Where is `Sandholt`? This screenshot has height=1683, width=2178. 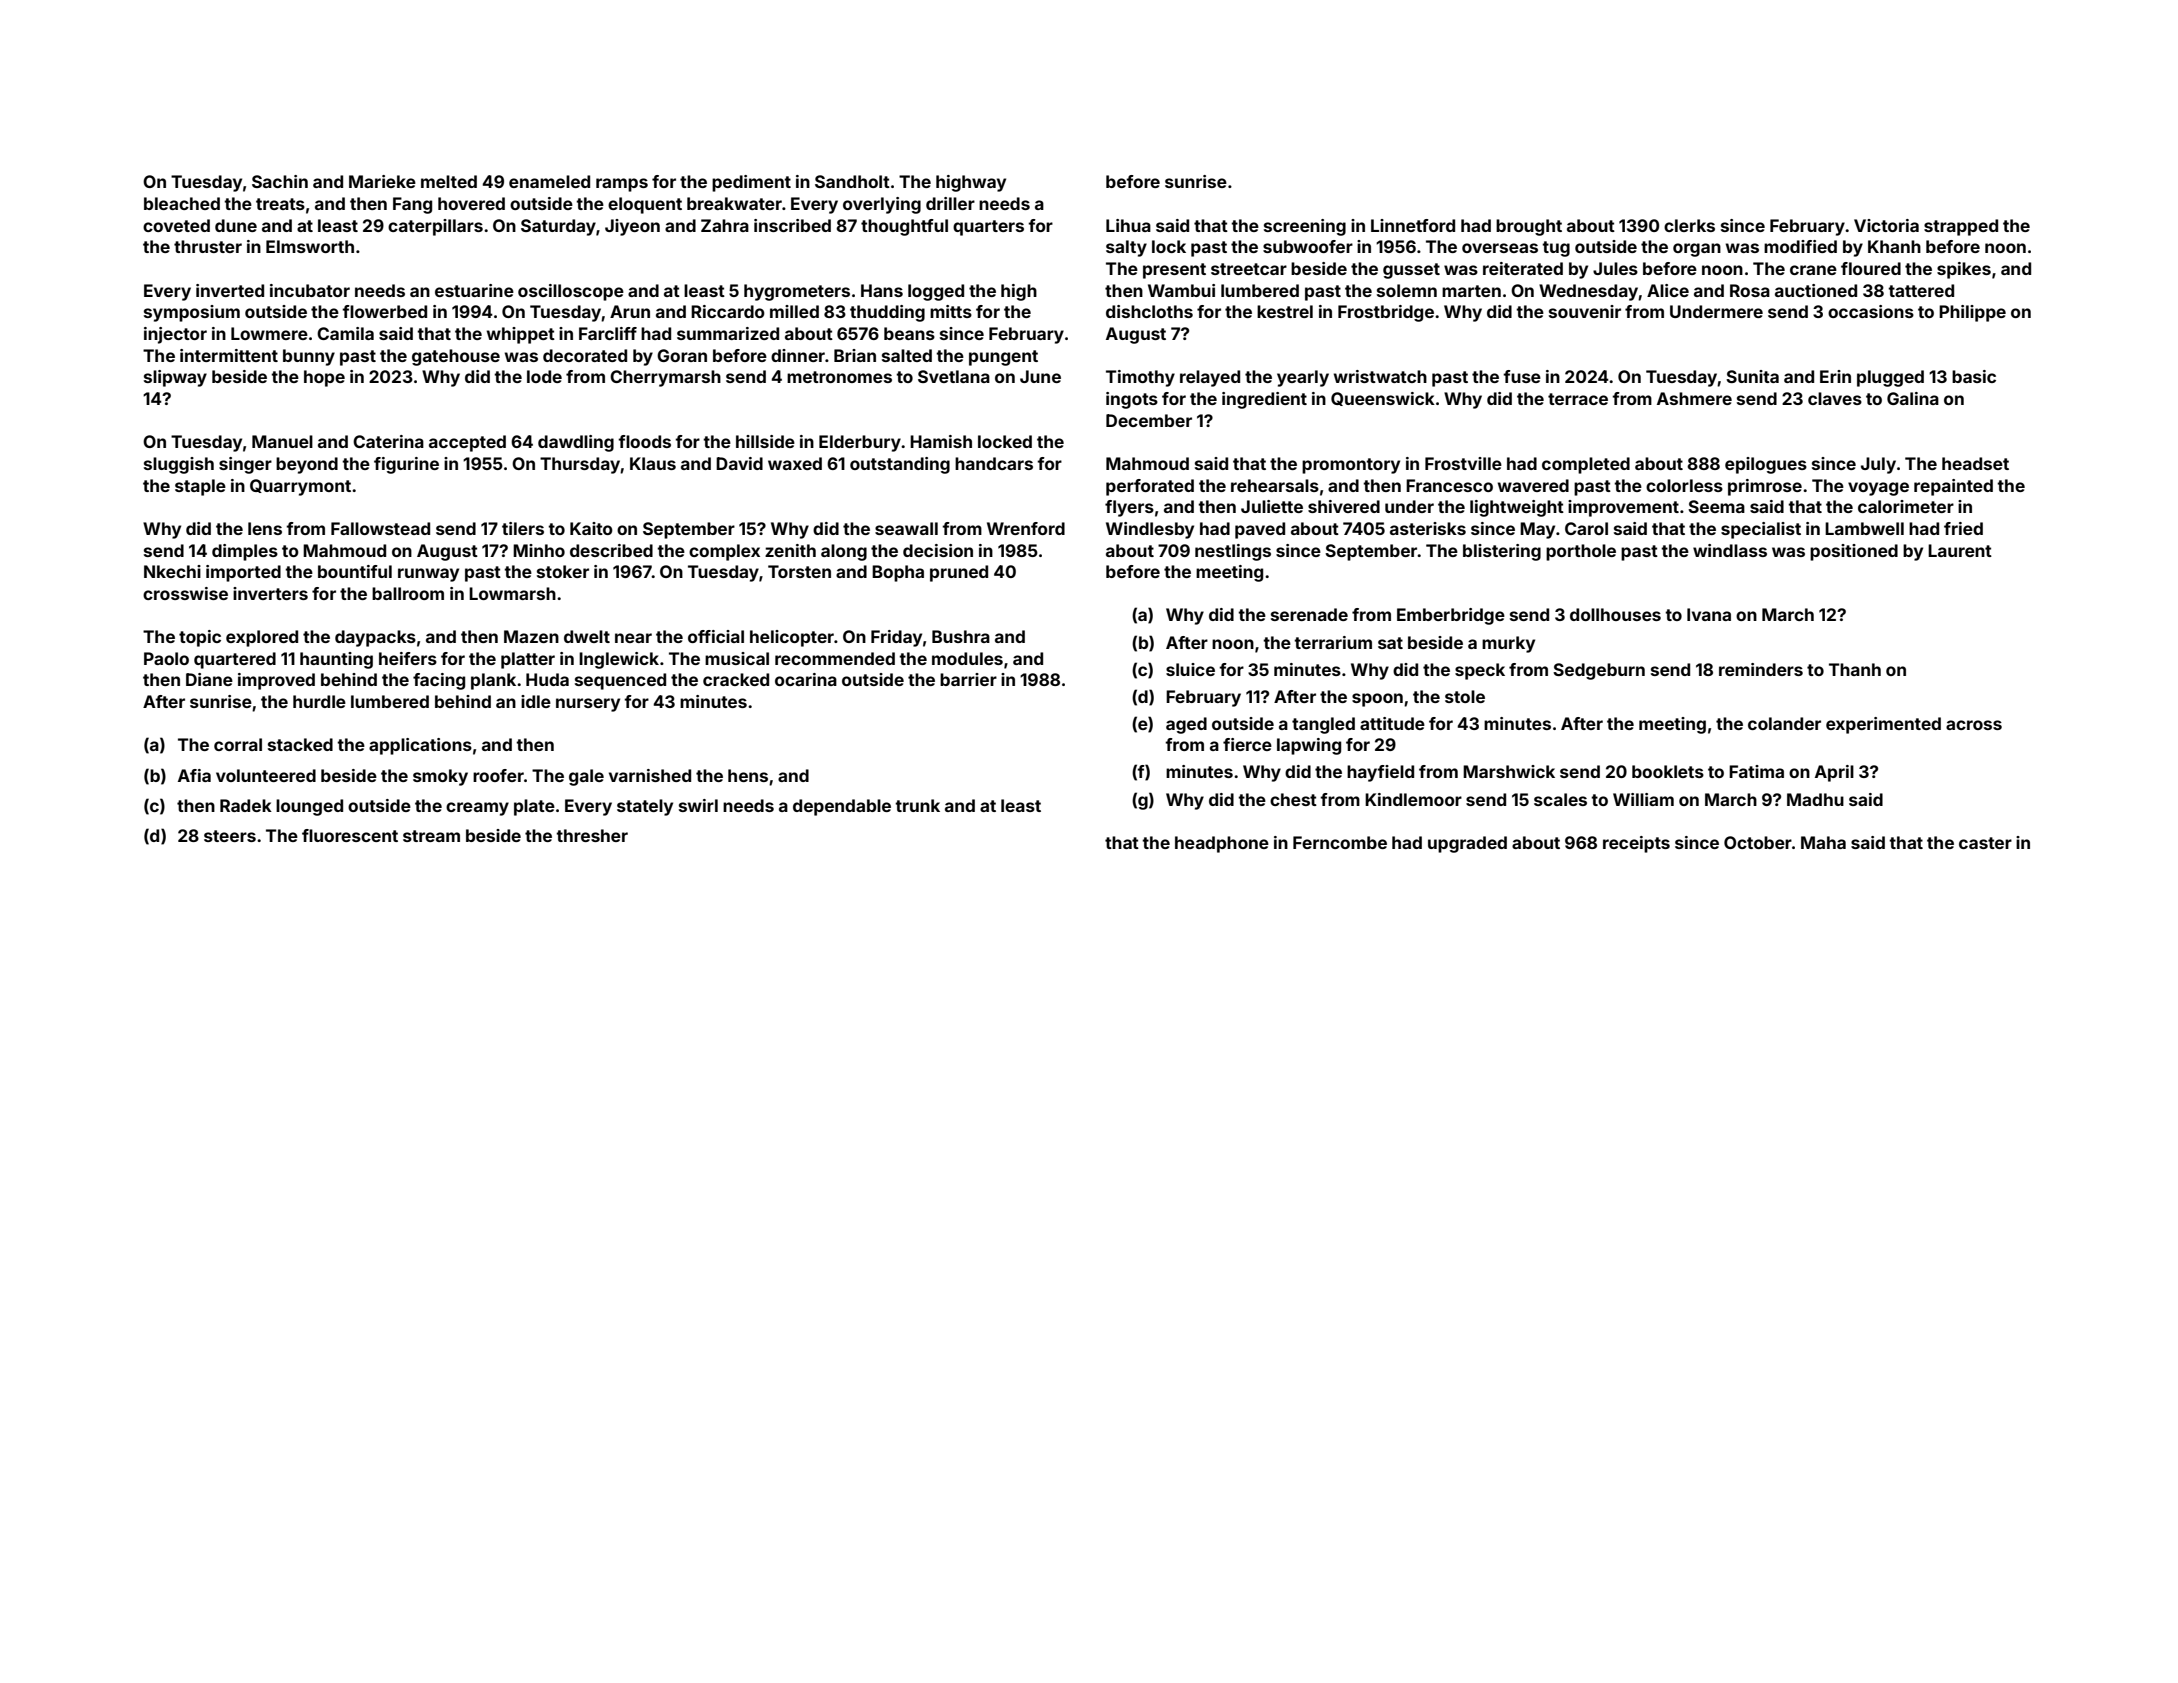 Sandholt is located at coordinates (852, 181).
